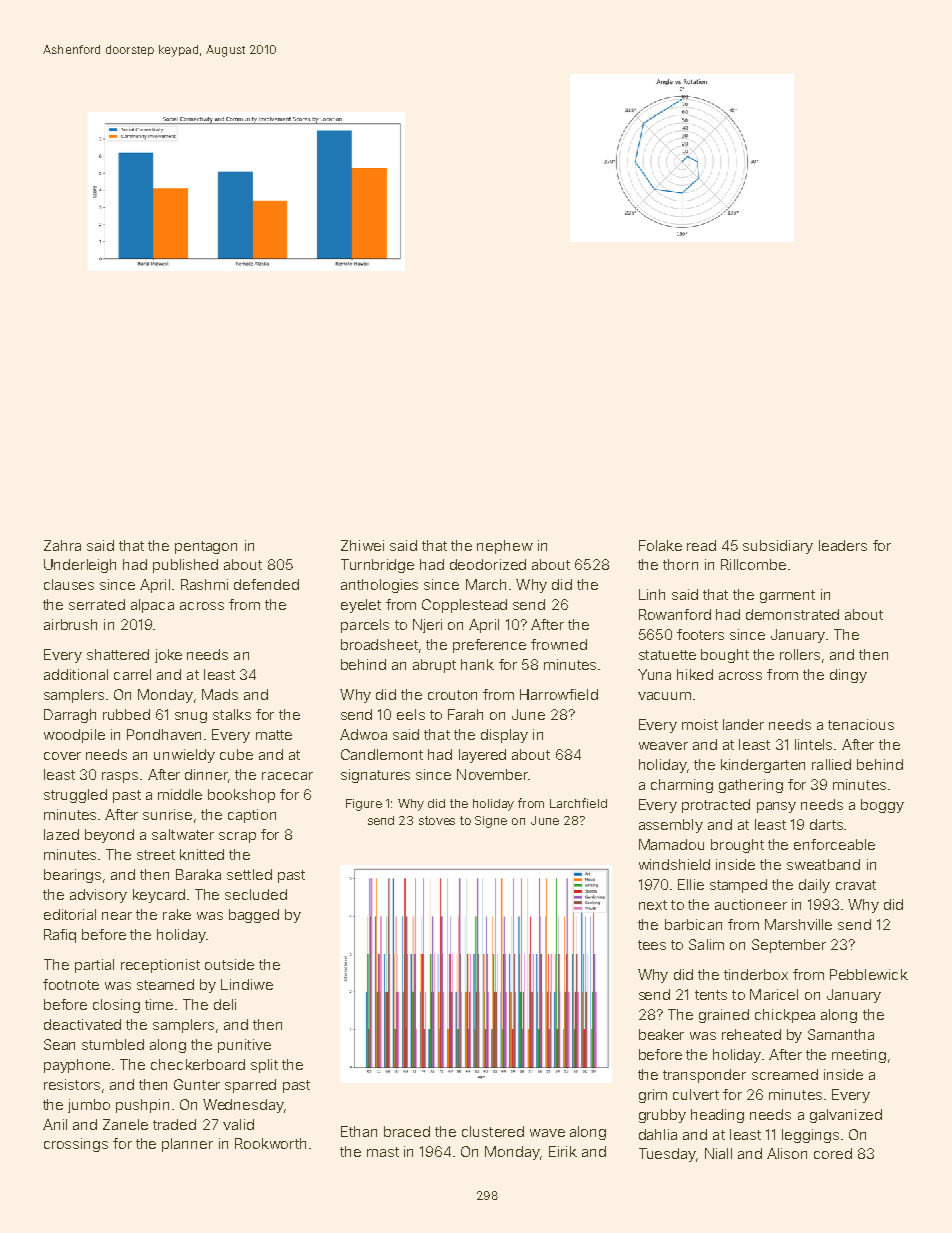 The width and height of the screenshot is (952, 1233). Describe the element at coordinates (264, 1066) in the screenshot. I see `split` at that location.
